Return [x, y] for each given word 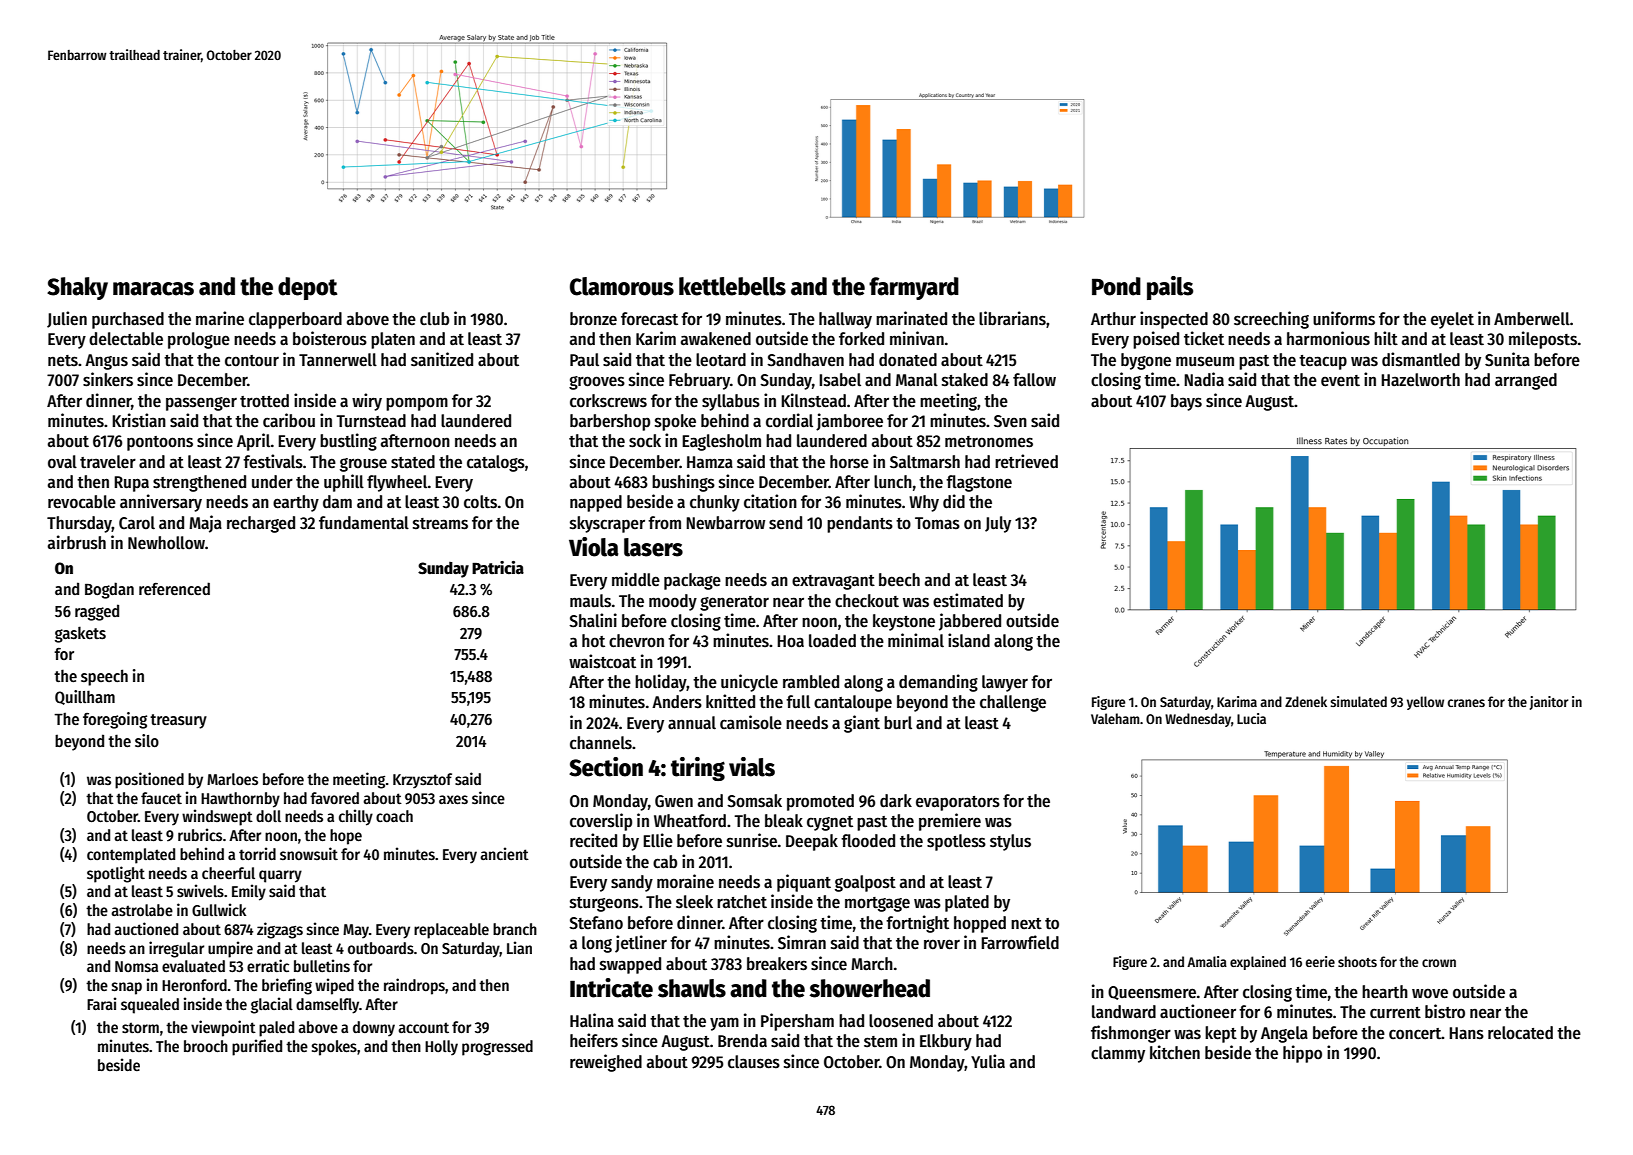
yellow [1425, 703]
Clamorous [622, 286]
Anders [677, 702]
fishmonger [1131, 1034]
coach [394, 816]
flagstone [979, 483]
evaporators [958, 803]
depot [307, 288]
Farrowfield [1020, 942]
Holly [441, 1048]
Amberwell [1532, 319]
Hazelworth [1420, 380]
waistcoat [602, 661]
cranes [1466, 703]
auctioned [146, 928]
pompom [417, 404]
